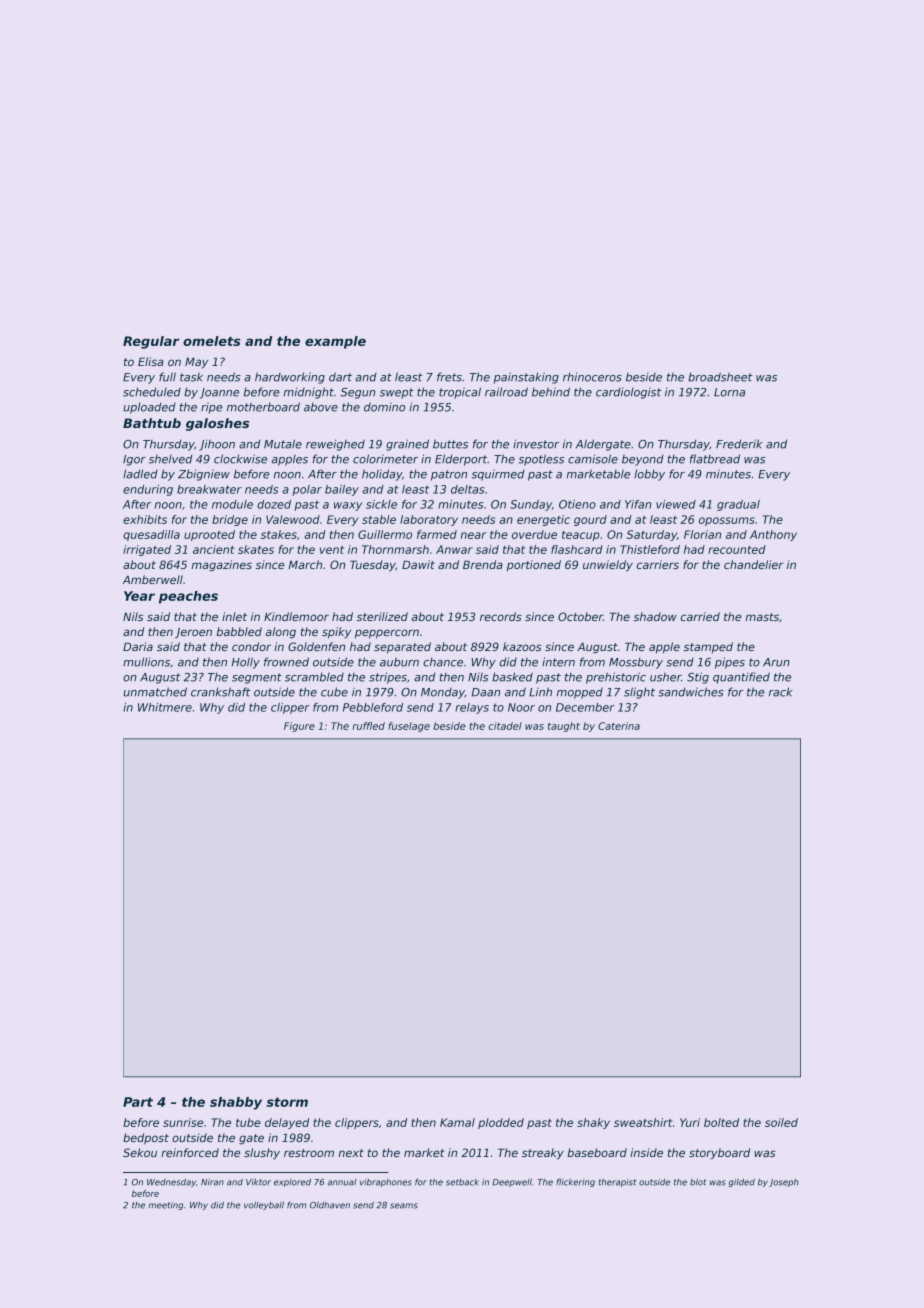 The height and width of the document is (1308, 924). What do you see at coordinates (543, 1154) in the document?
I see `streaky` at bounding box center [543, 1154].
